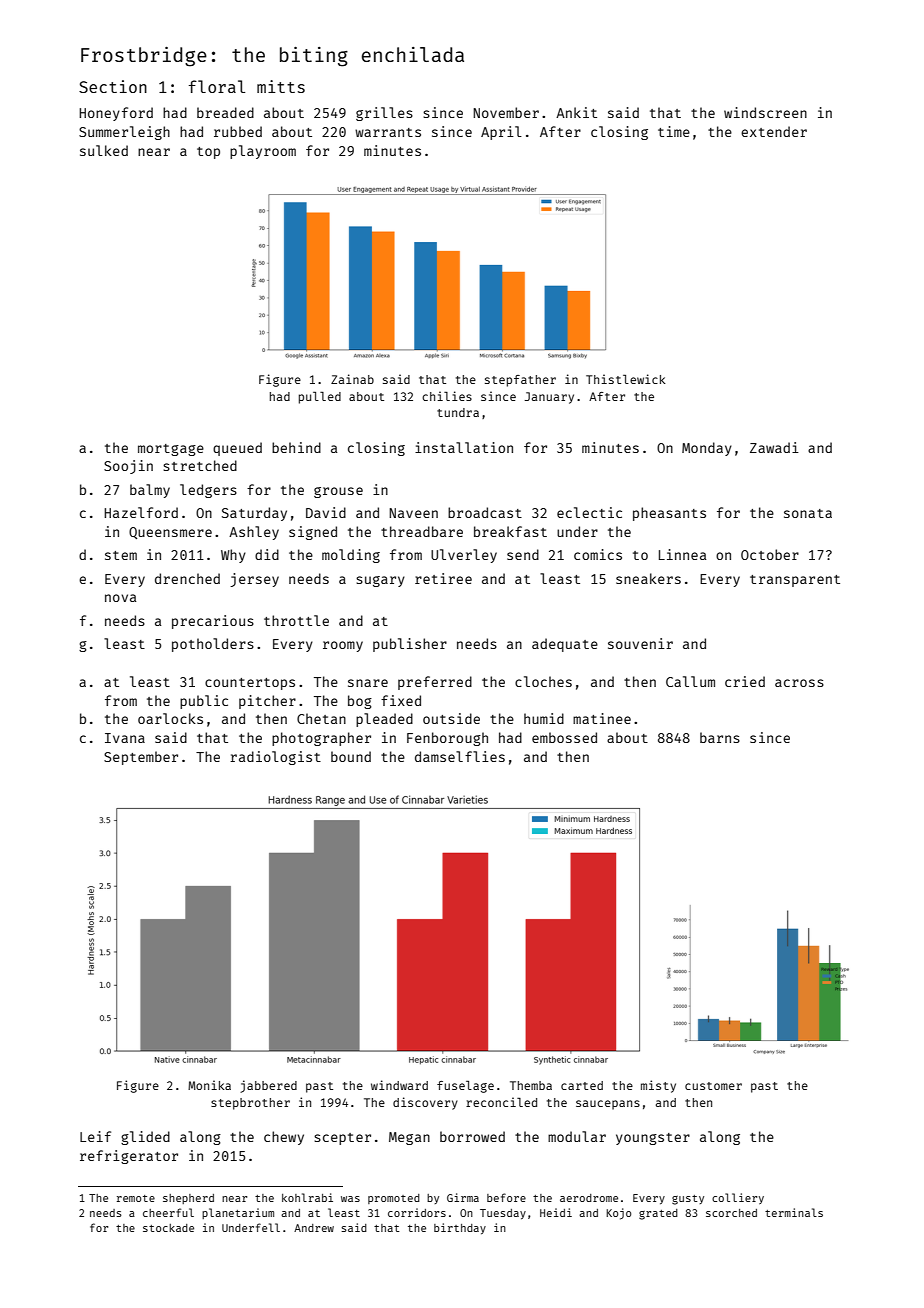 This document has width=924, height=1308. Describe the element at coordinates (120, 598) in the document. I see `nova` at that location.
